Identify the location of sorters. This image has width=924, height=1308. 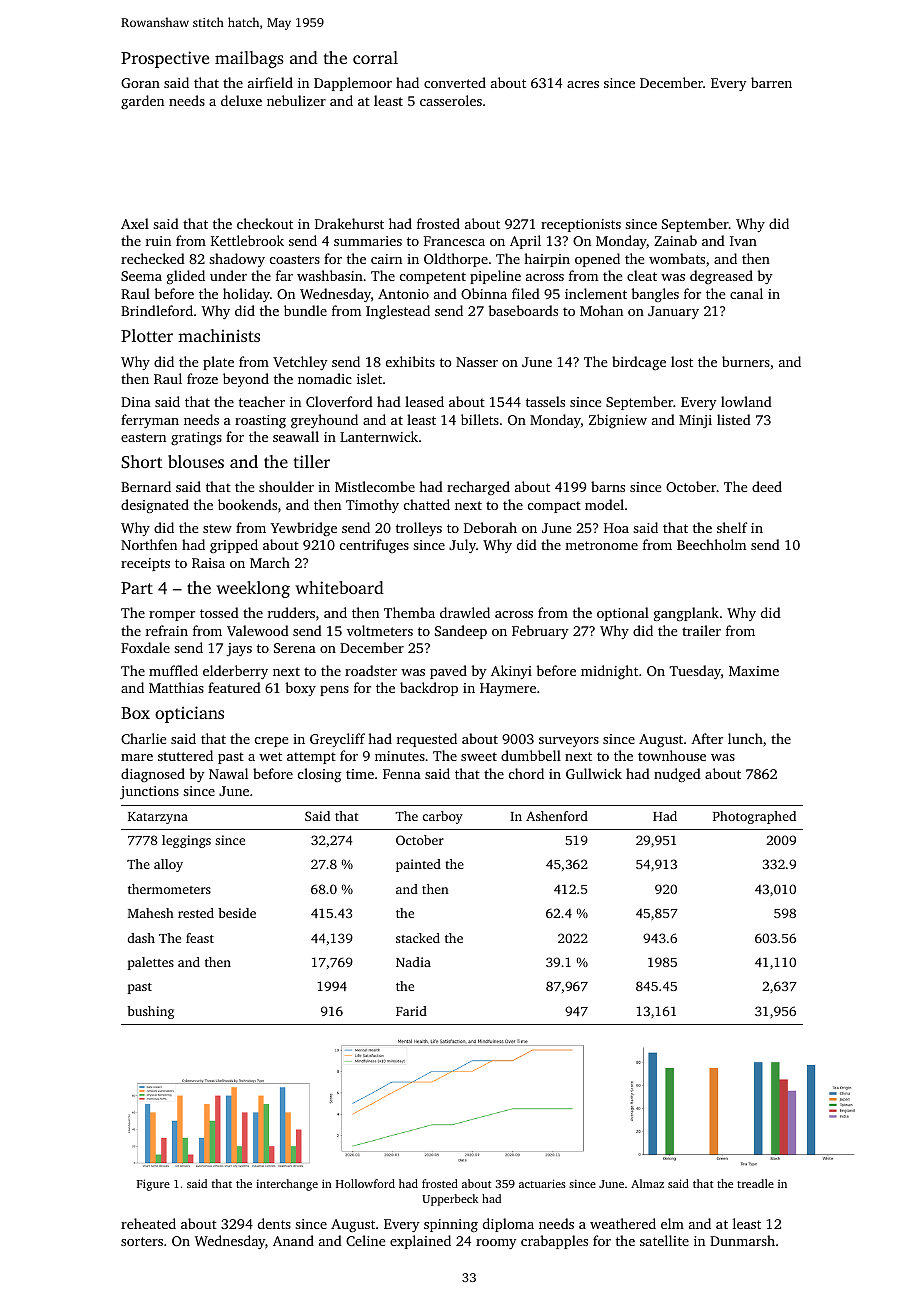
(142, 1241).
